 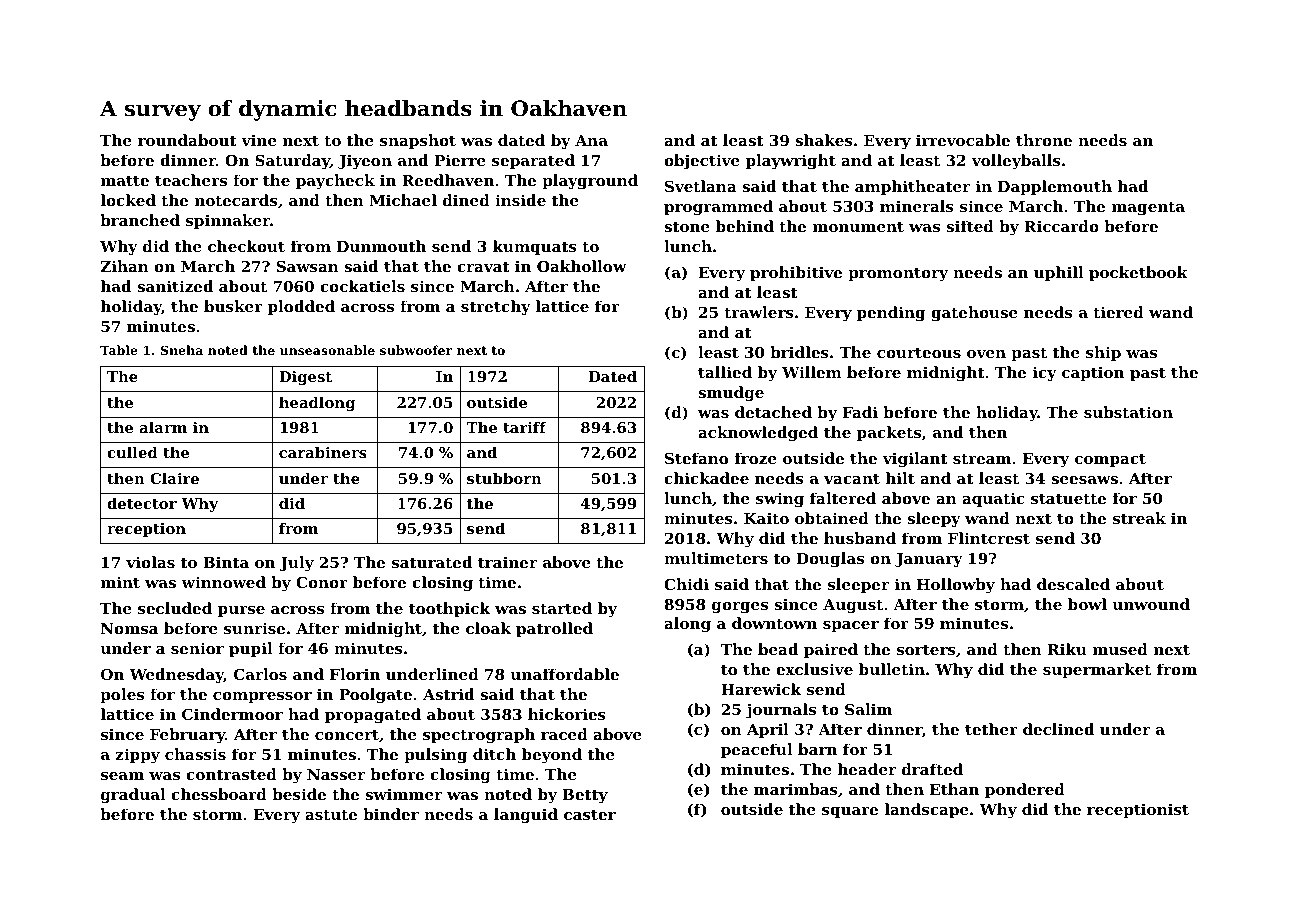 What do you see at coordinates (1073, 584) in the page?
I see `descaled` at bounding box center [1073, 584].
